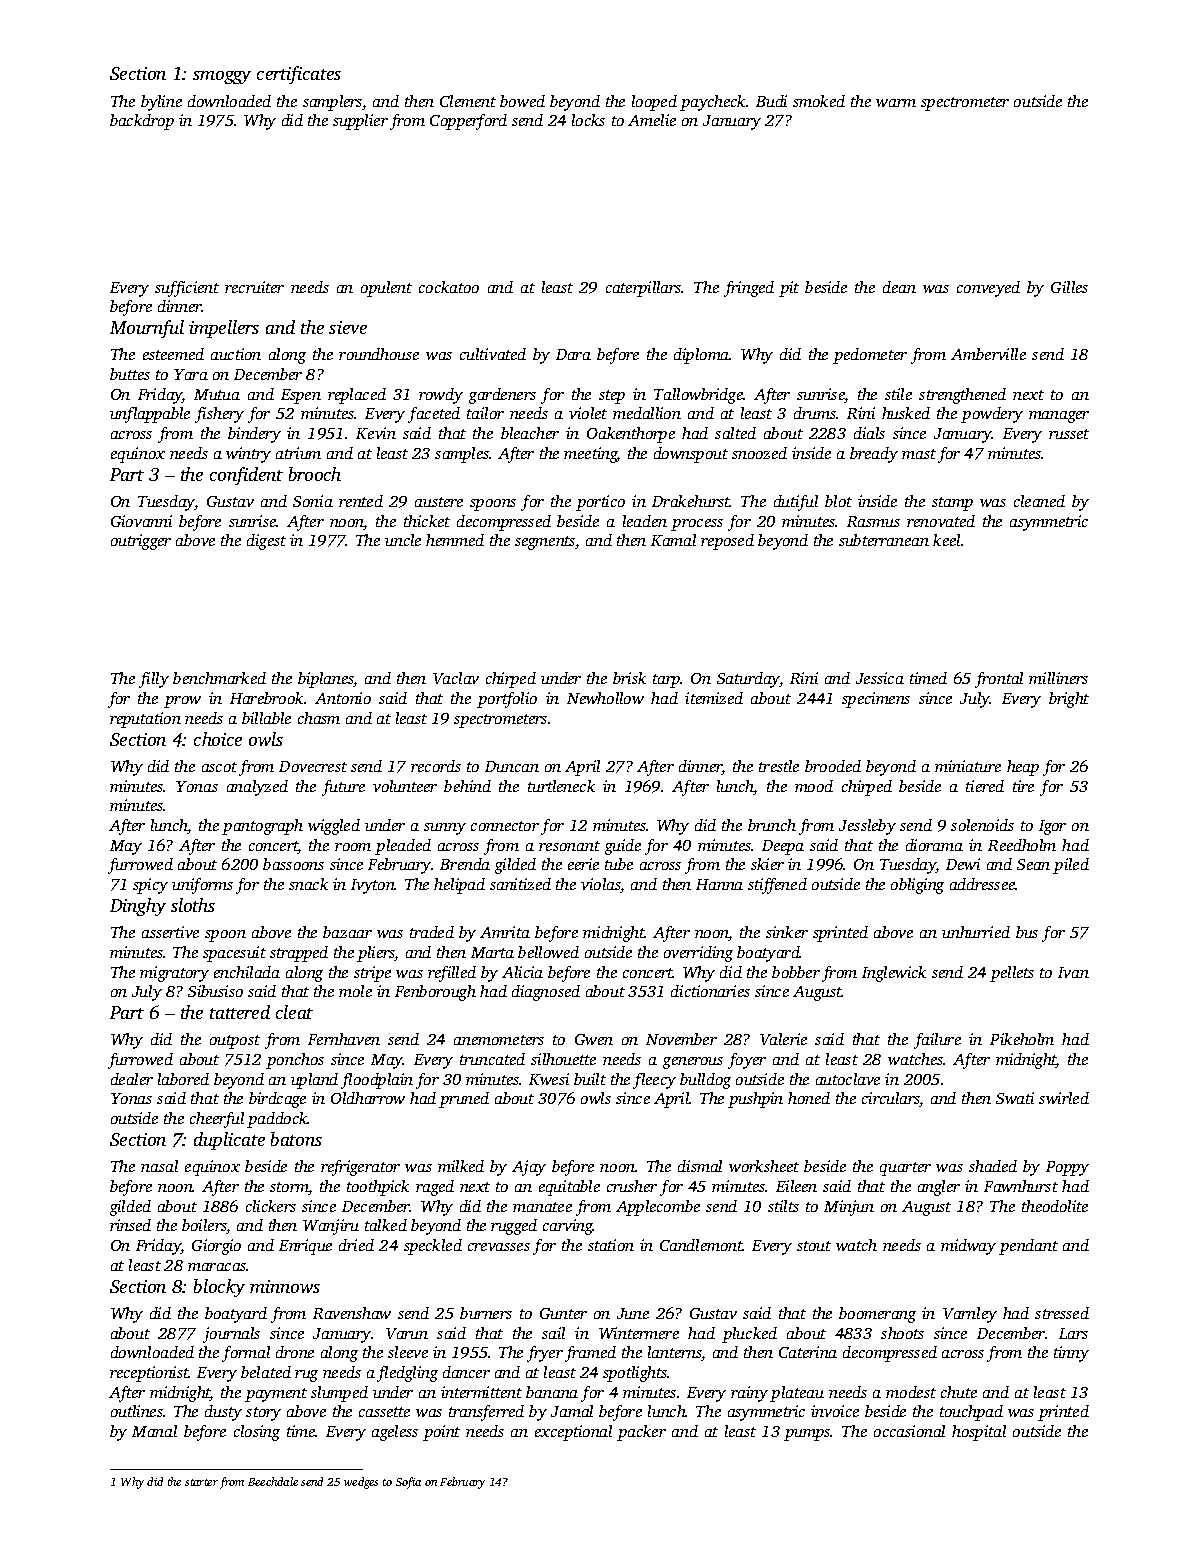 This document has width=1199, height=1552. I want to click on Sean, so click(1033, 864).
